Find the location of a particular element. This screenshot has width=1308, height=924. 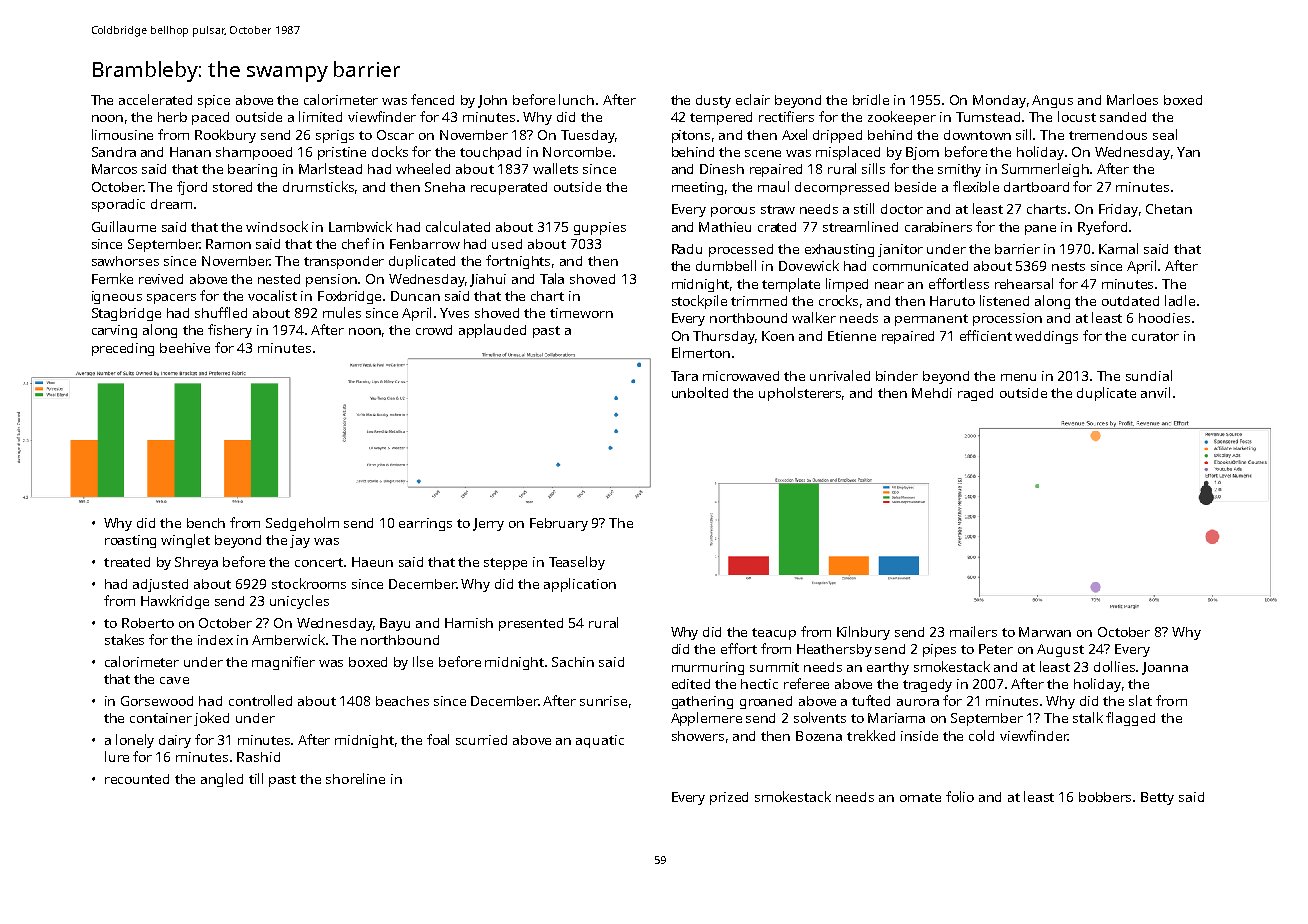

nests is located at coordinates (1068, 266).
